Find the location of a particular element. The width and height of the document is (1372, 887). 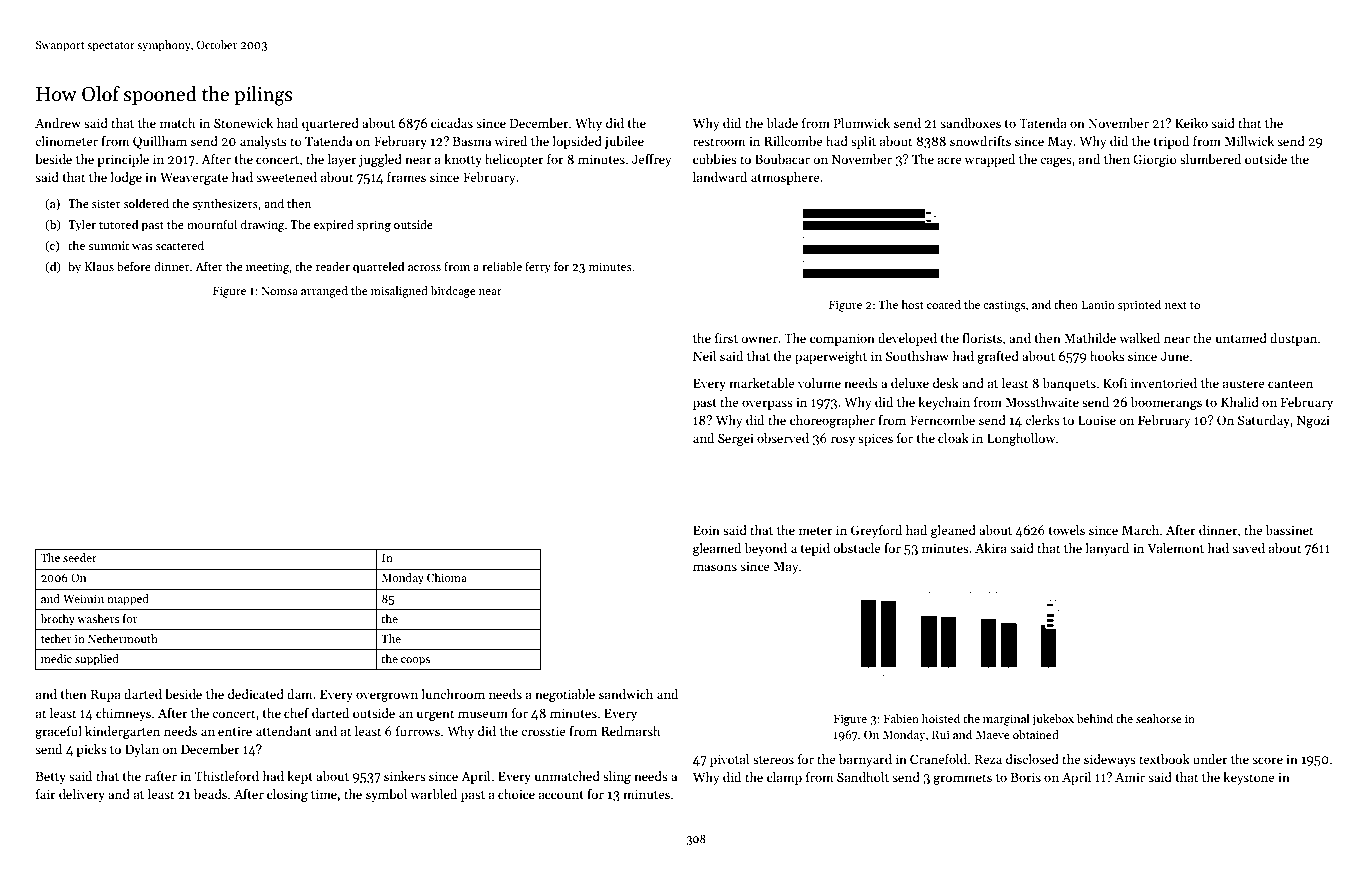

obstacle is located at coordinates (857, 548).
